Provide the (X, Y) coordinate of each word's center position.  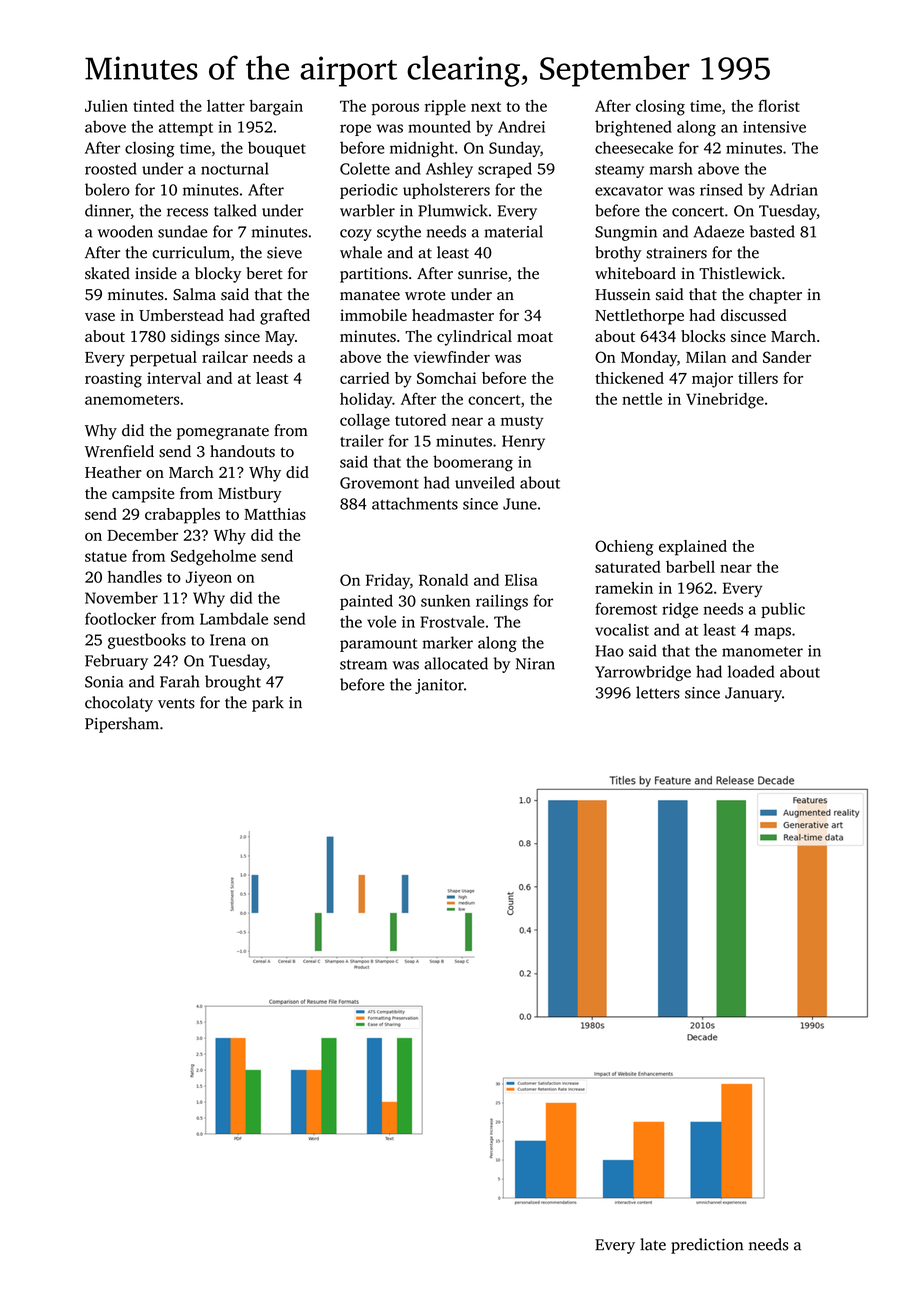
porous (395, 109)
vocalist (622, 629)
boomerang (473, 463)
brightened (633, 128)
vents (176, 703)
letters (658, 692)
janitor (439, 686)
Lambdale (234, 618)
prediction (707, 1246)
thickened (629, 378)
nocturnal (235, 168)
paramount (378, 645)
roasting (113, 380)
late (653, 1244)
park (268, 704)
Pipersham (122, 725)
